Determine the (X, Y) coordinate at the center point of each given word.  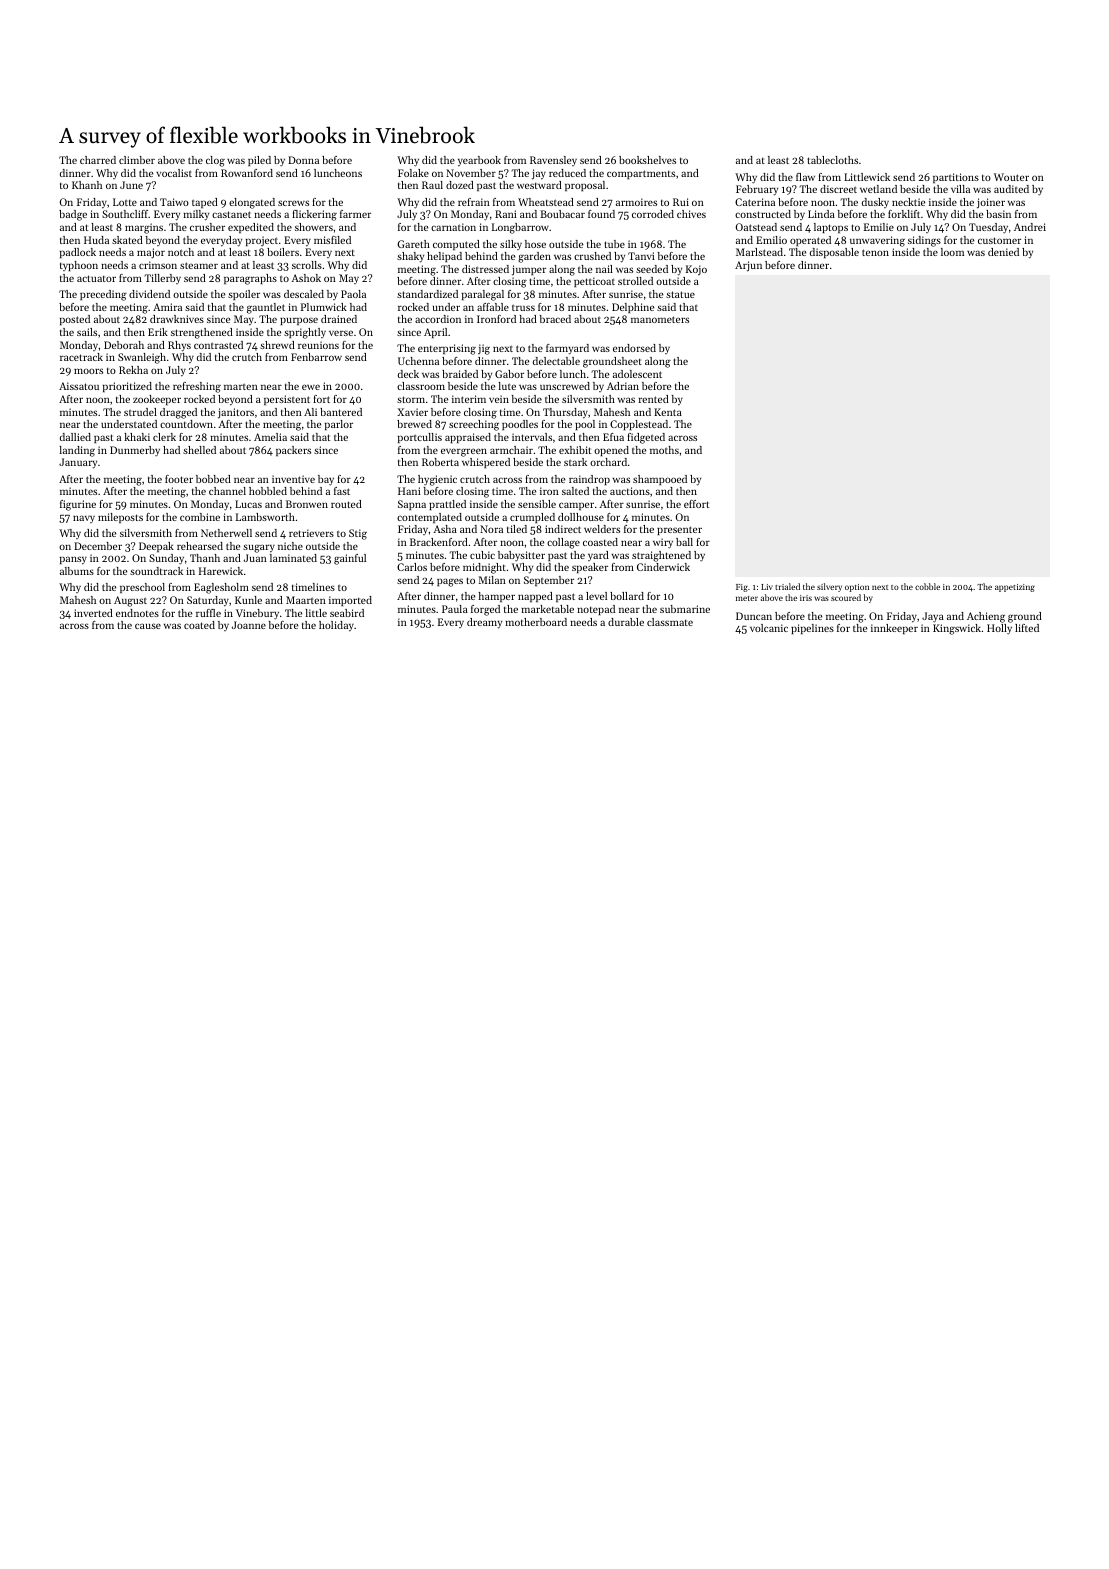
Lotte (125, 202)
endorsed (634, 348)
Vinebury (257, 614)
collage (563, 543)
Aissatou (79, 386)
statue (680, 294)
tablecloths (832, 160)
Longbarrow (520, 228)
